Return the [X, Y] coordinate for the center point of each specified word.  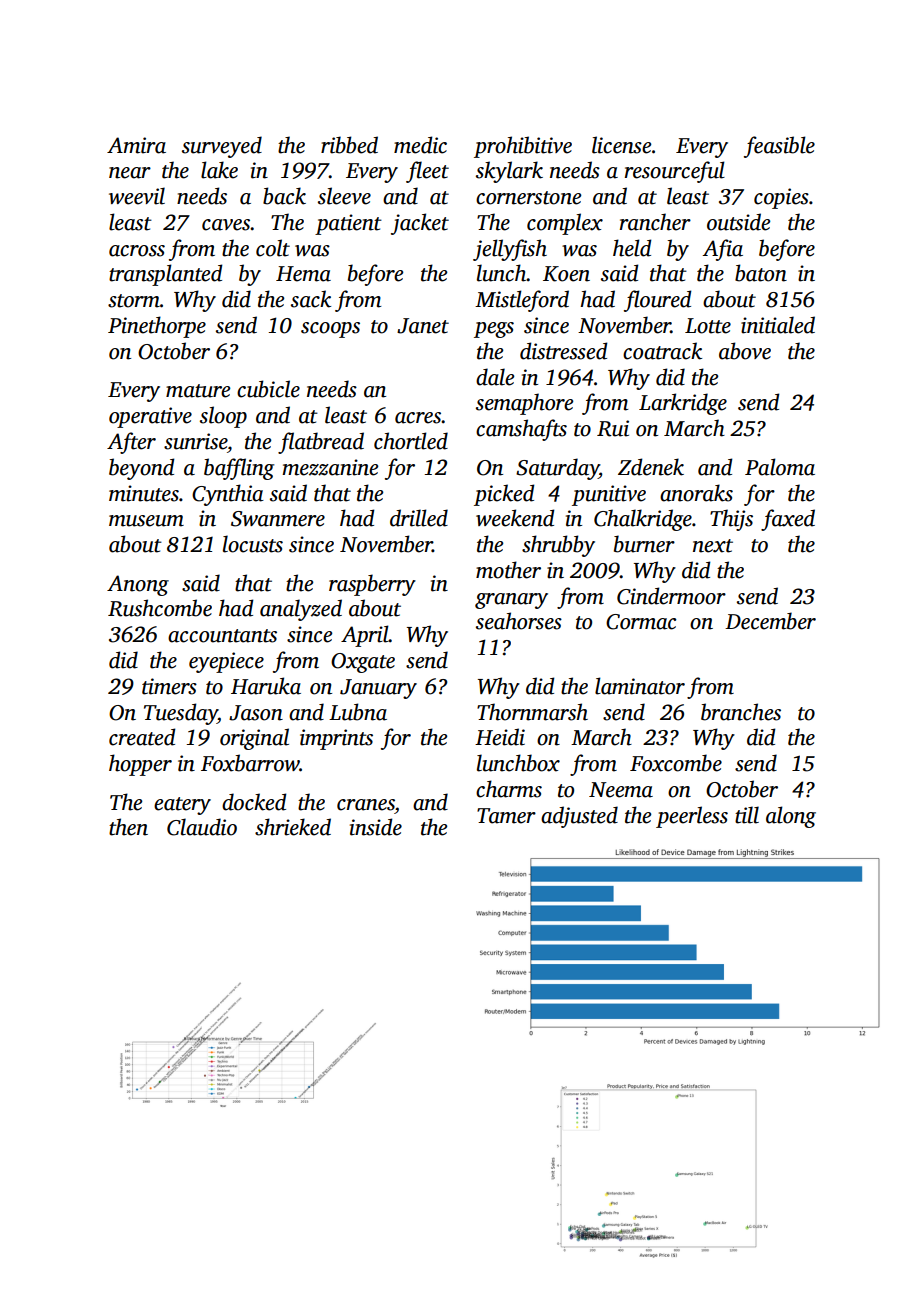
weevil [137, 196]
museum [146, 521]
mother [508, 570]
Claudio [202, 827]
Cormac [641, 622]
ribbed [349, 145]
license [621, 145]
